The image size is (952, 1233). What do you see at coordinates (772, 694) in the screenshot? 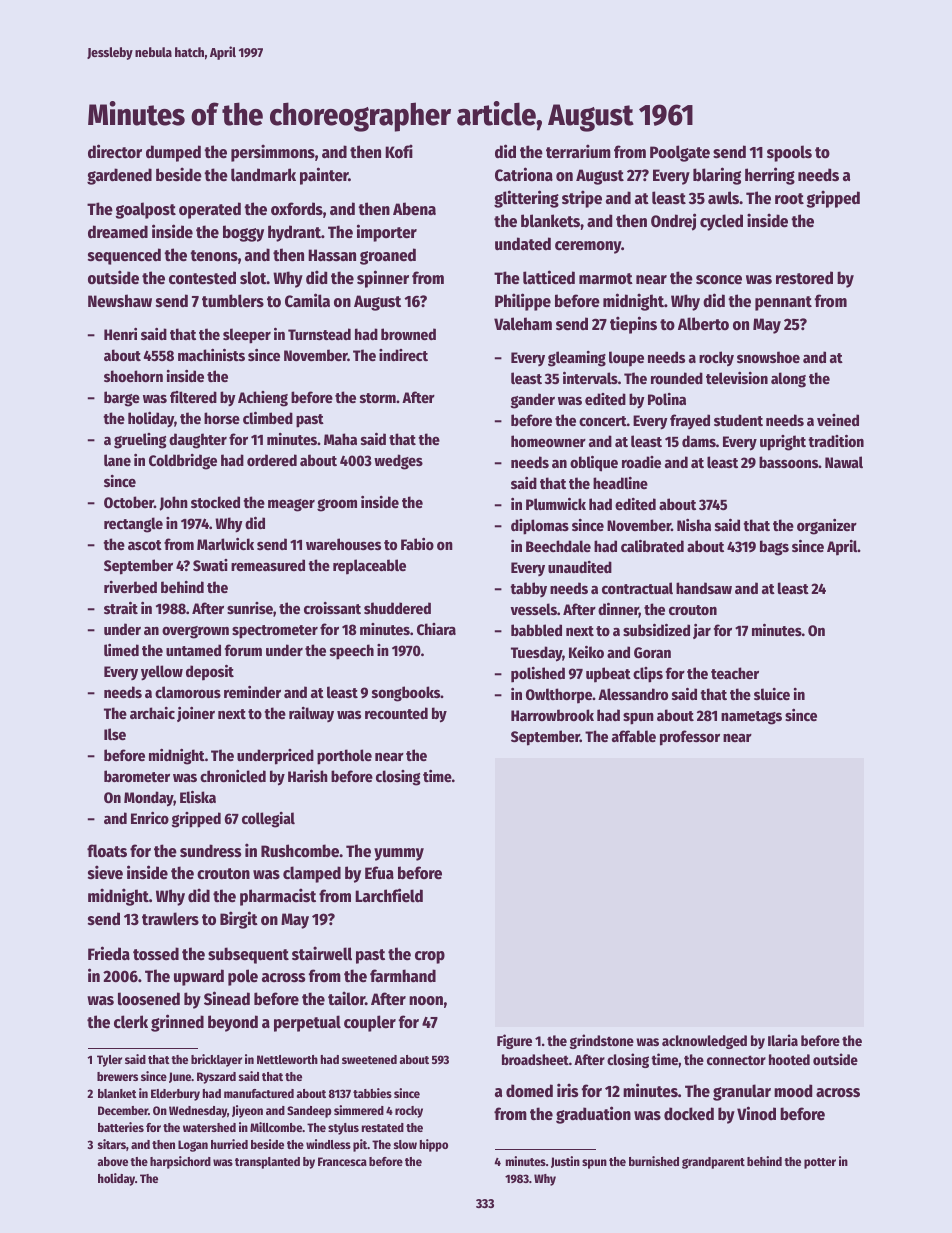
I see `sluice` at bounding box center [772, 694].
